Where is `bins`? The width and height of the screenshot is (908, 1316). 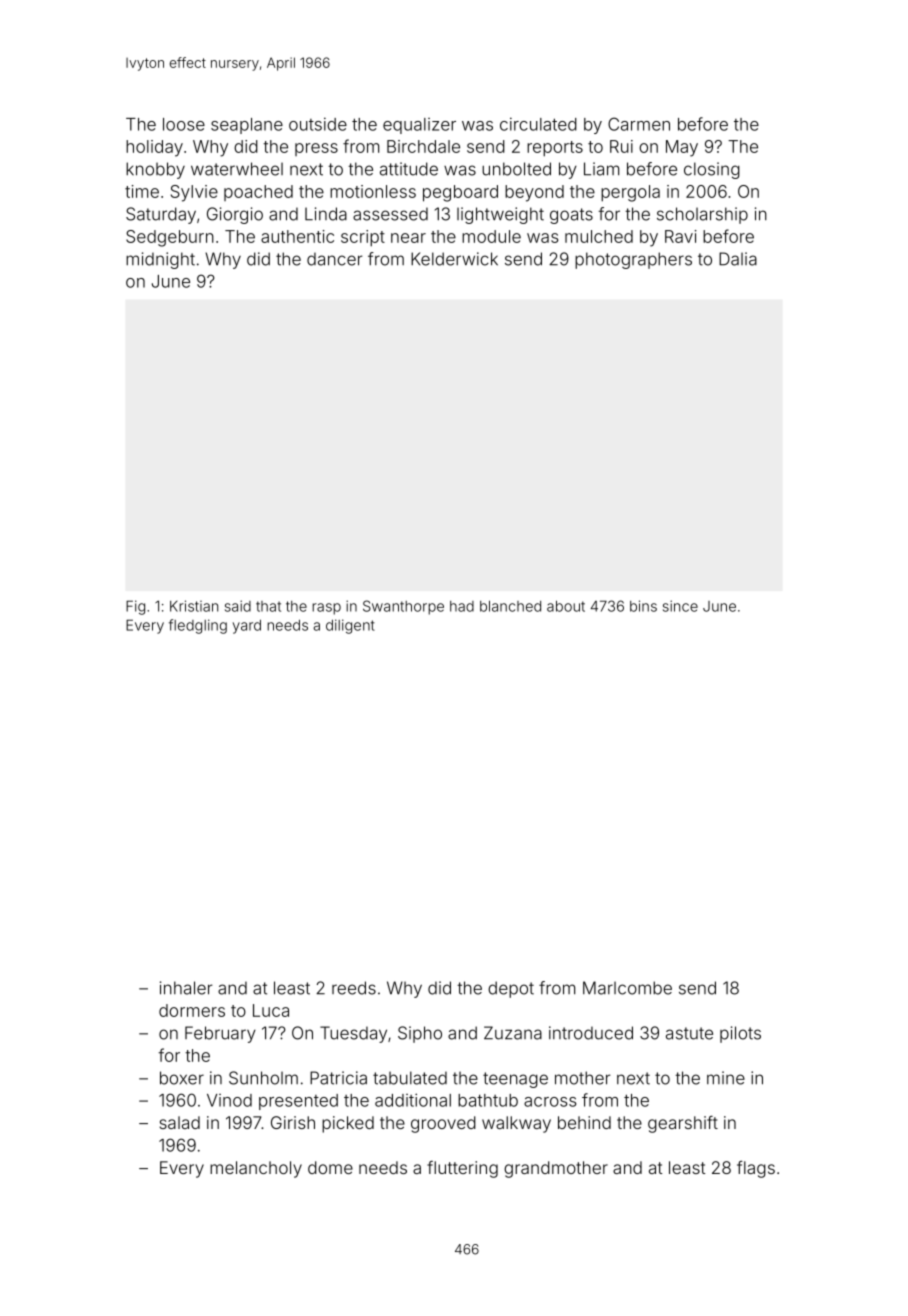
bins is located at coordinates (643, 606).
